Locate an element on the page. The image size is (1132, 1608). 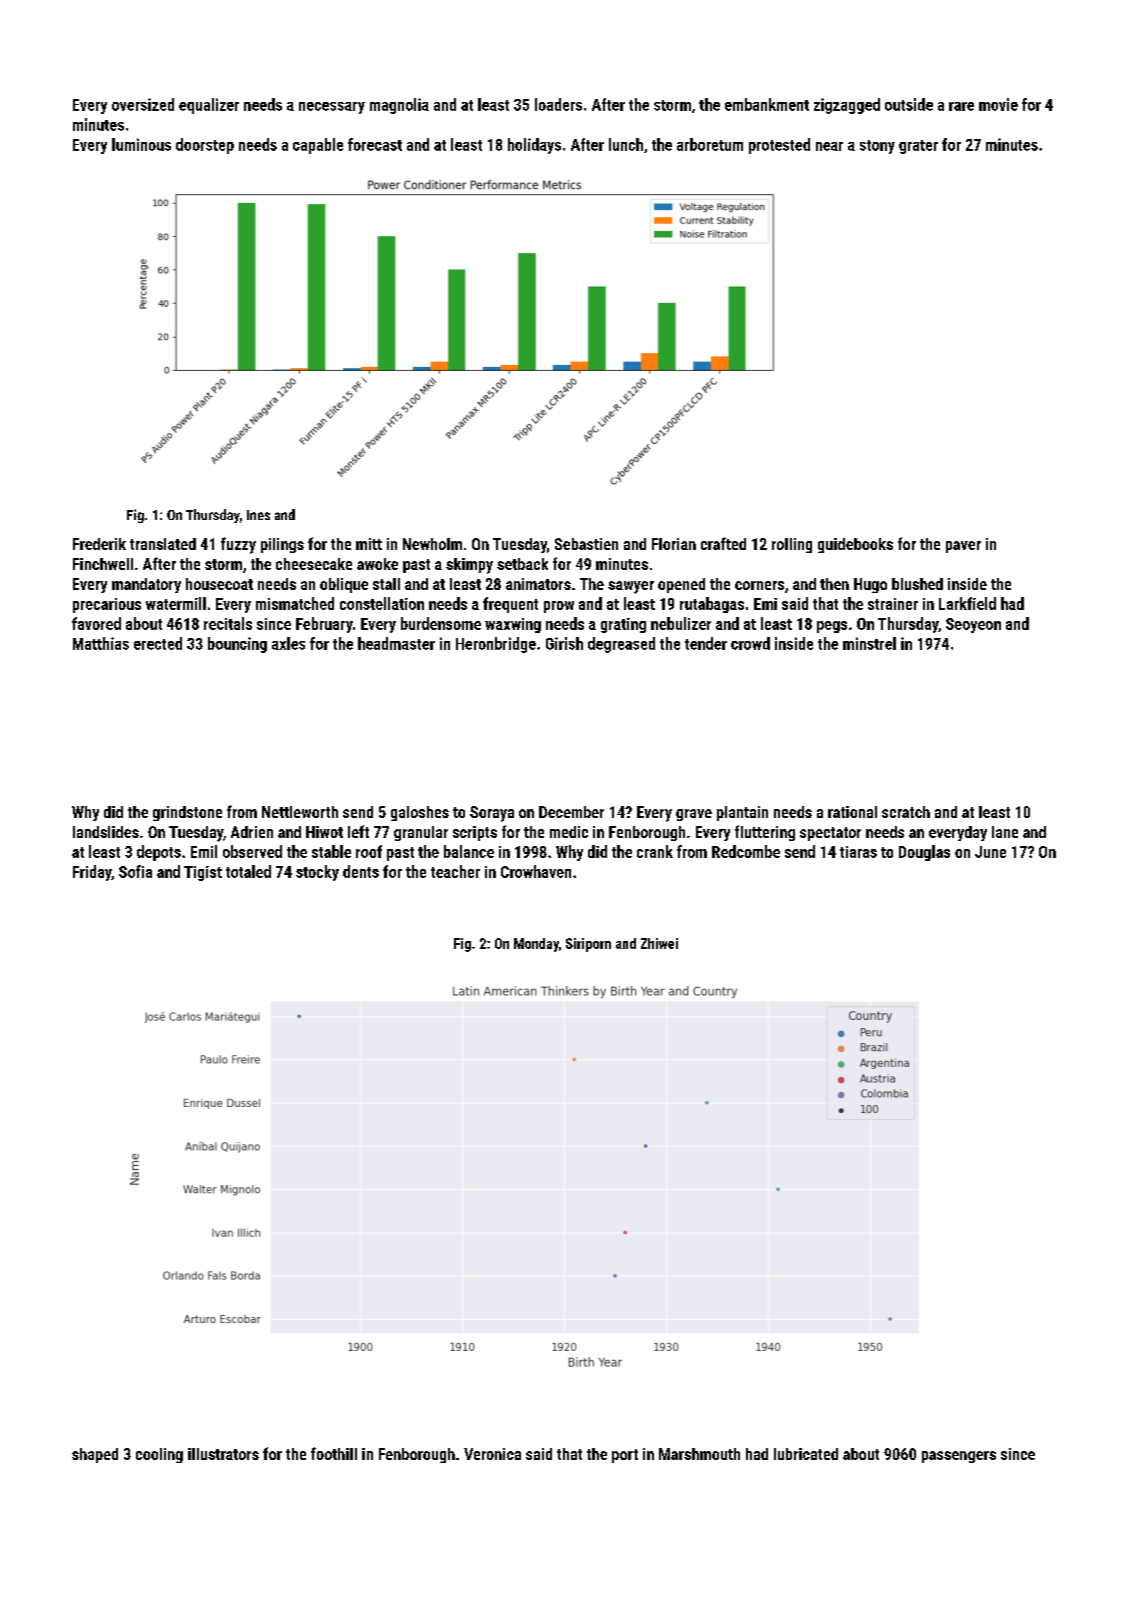
Sebastien is located at coordinates (586, 544).
